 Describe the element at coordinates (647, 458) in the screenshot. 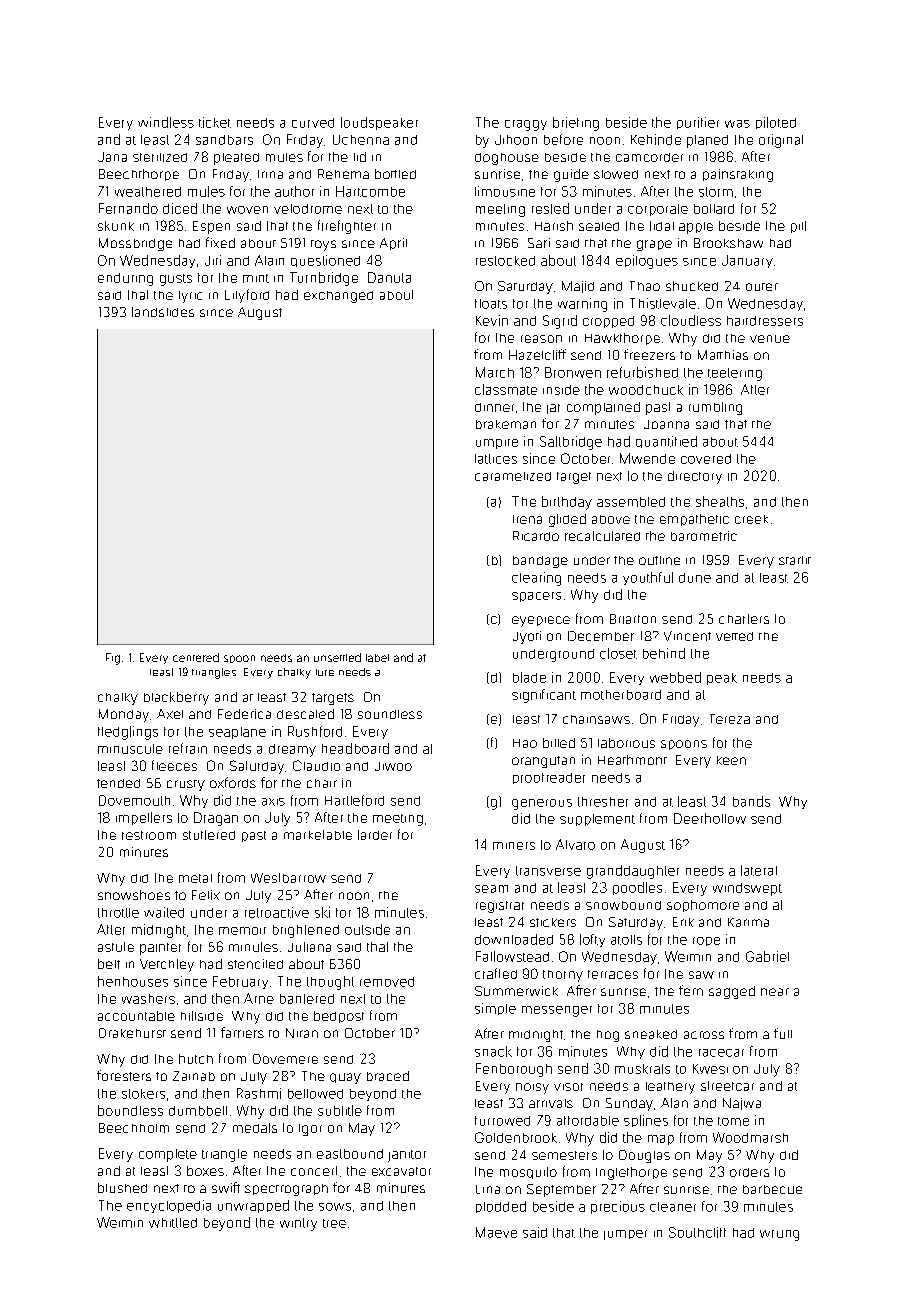

I see `Mwende` at that location.
